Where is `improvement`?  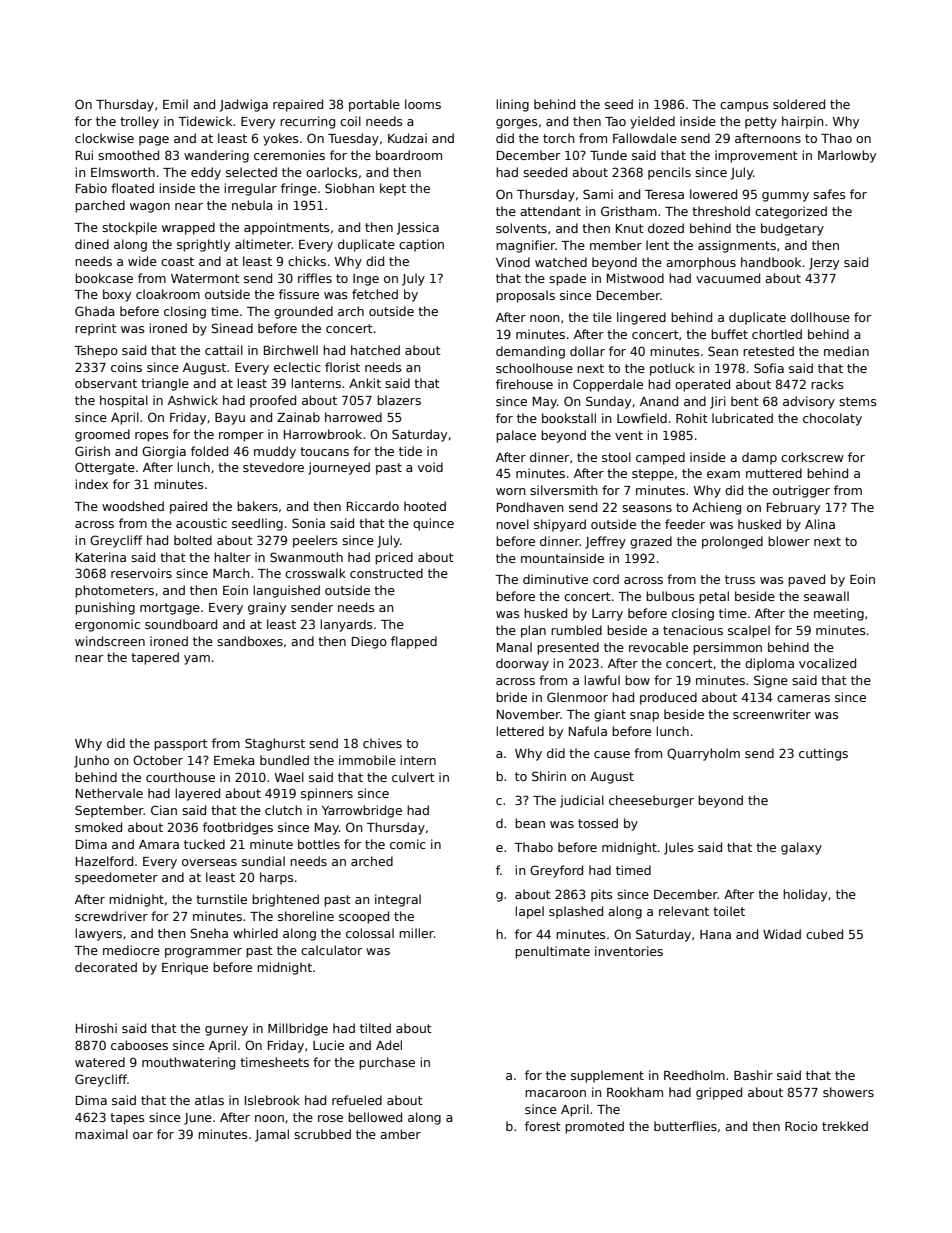 improvement is located at coordinates (756, 156).
